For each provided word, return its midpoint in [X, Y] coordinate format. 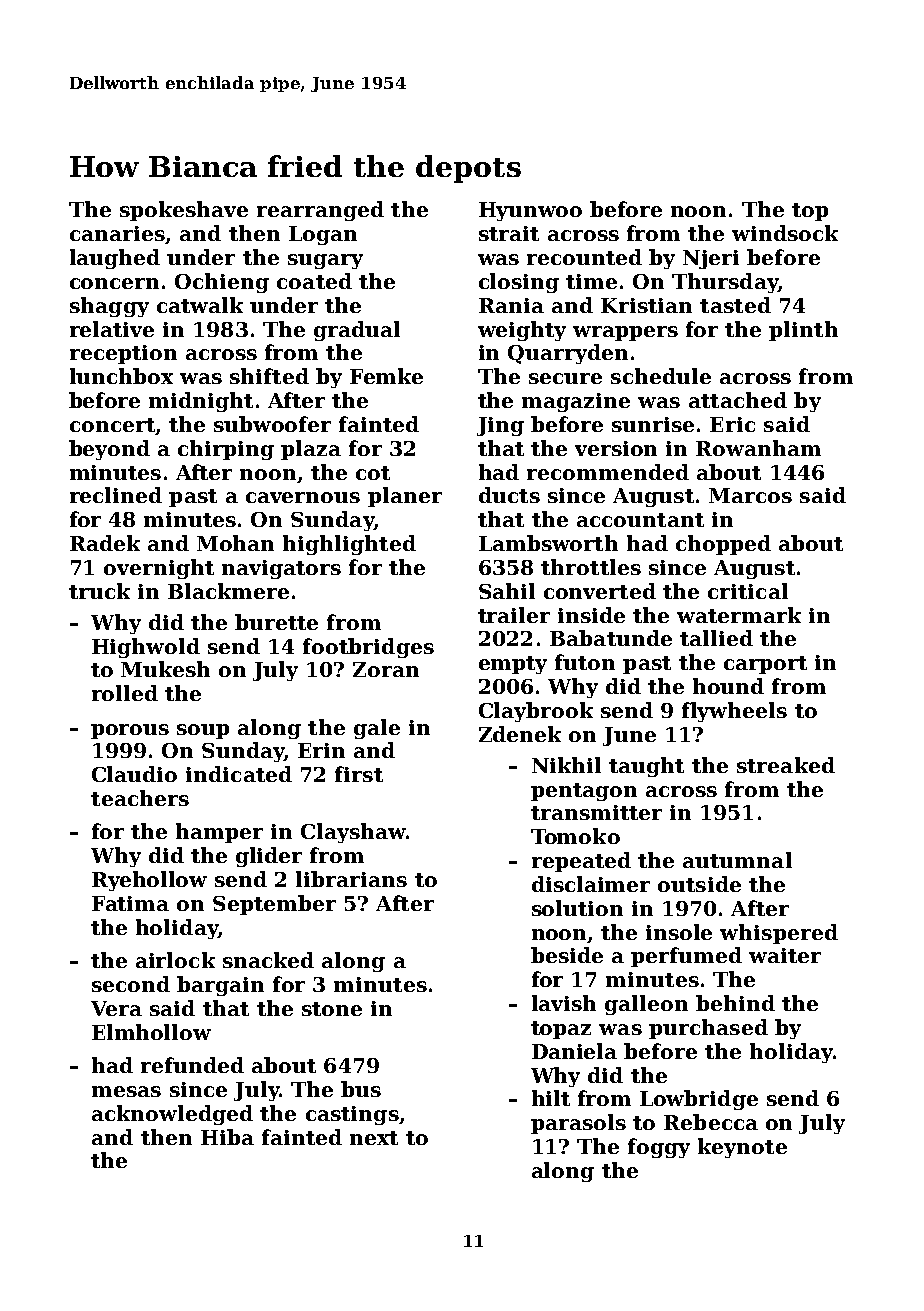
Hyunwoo [530, 211]
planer [405, 497]
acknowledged [172, 1115]
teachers [140, 798]
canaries [117, 233]
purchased [708, 1029]
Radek [105, 543]
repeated [581, 862]
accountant [640, 520]
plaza [311, 450]
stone [332, 1009]
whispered [779, 934]
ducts [509, 495]
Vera [116, 1008]
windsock [785, 233]
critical [748, 591]
